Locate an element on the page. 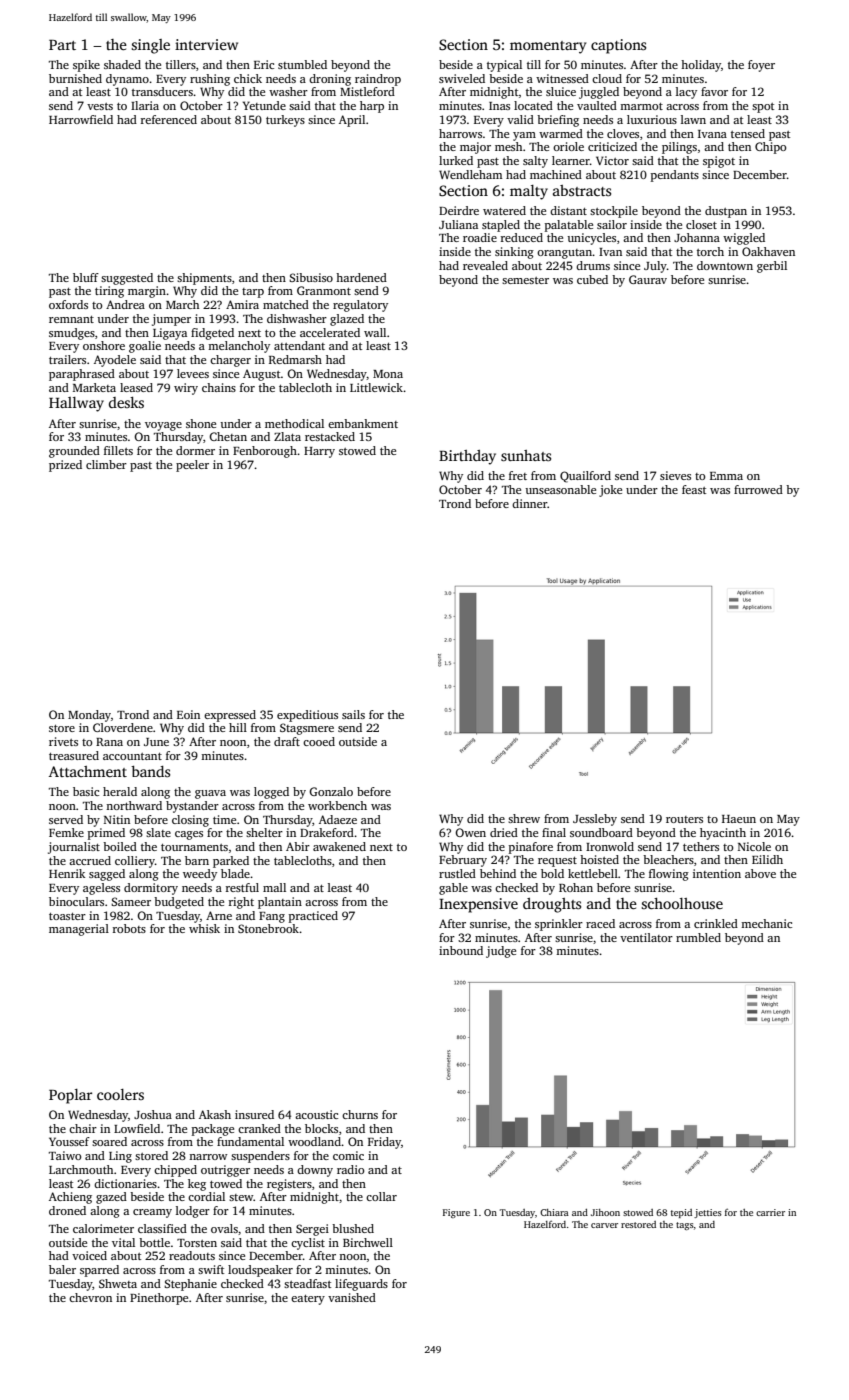  Eilidh is located at coordinates (767, 859).
